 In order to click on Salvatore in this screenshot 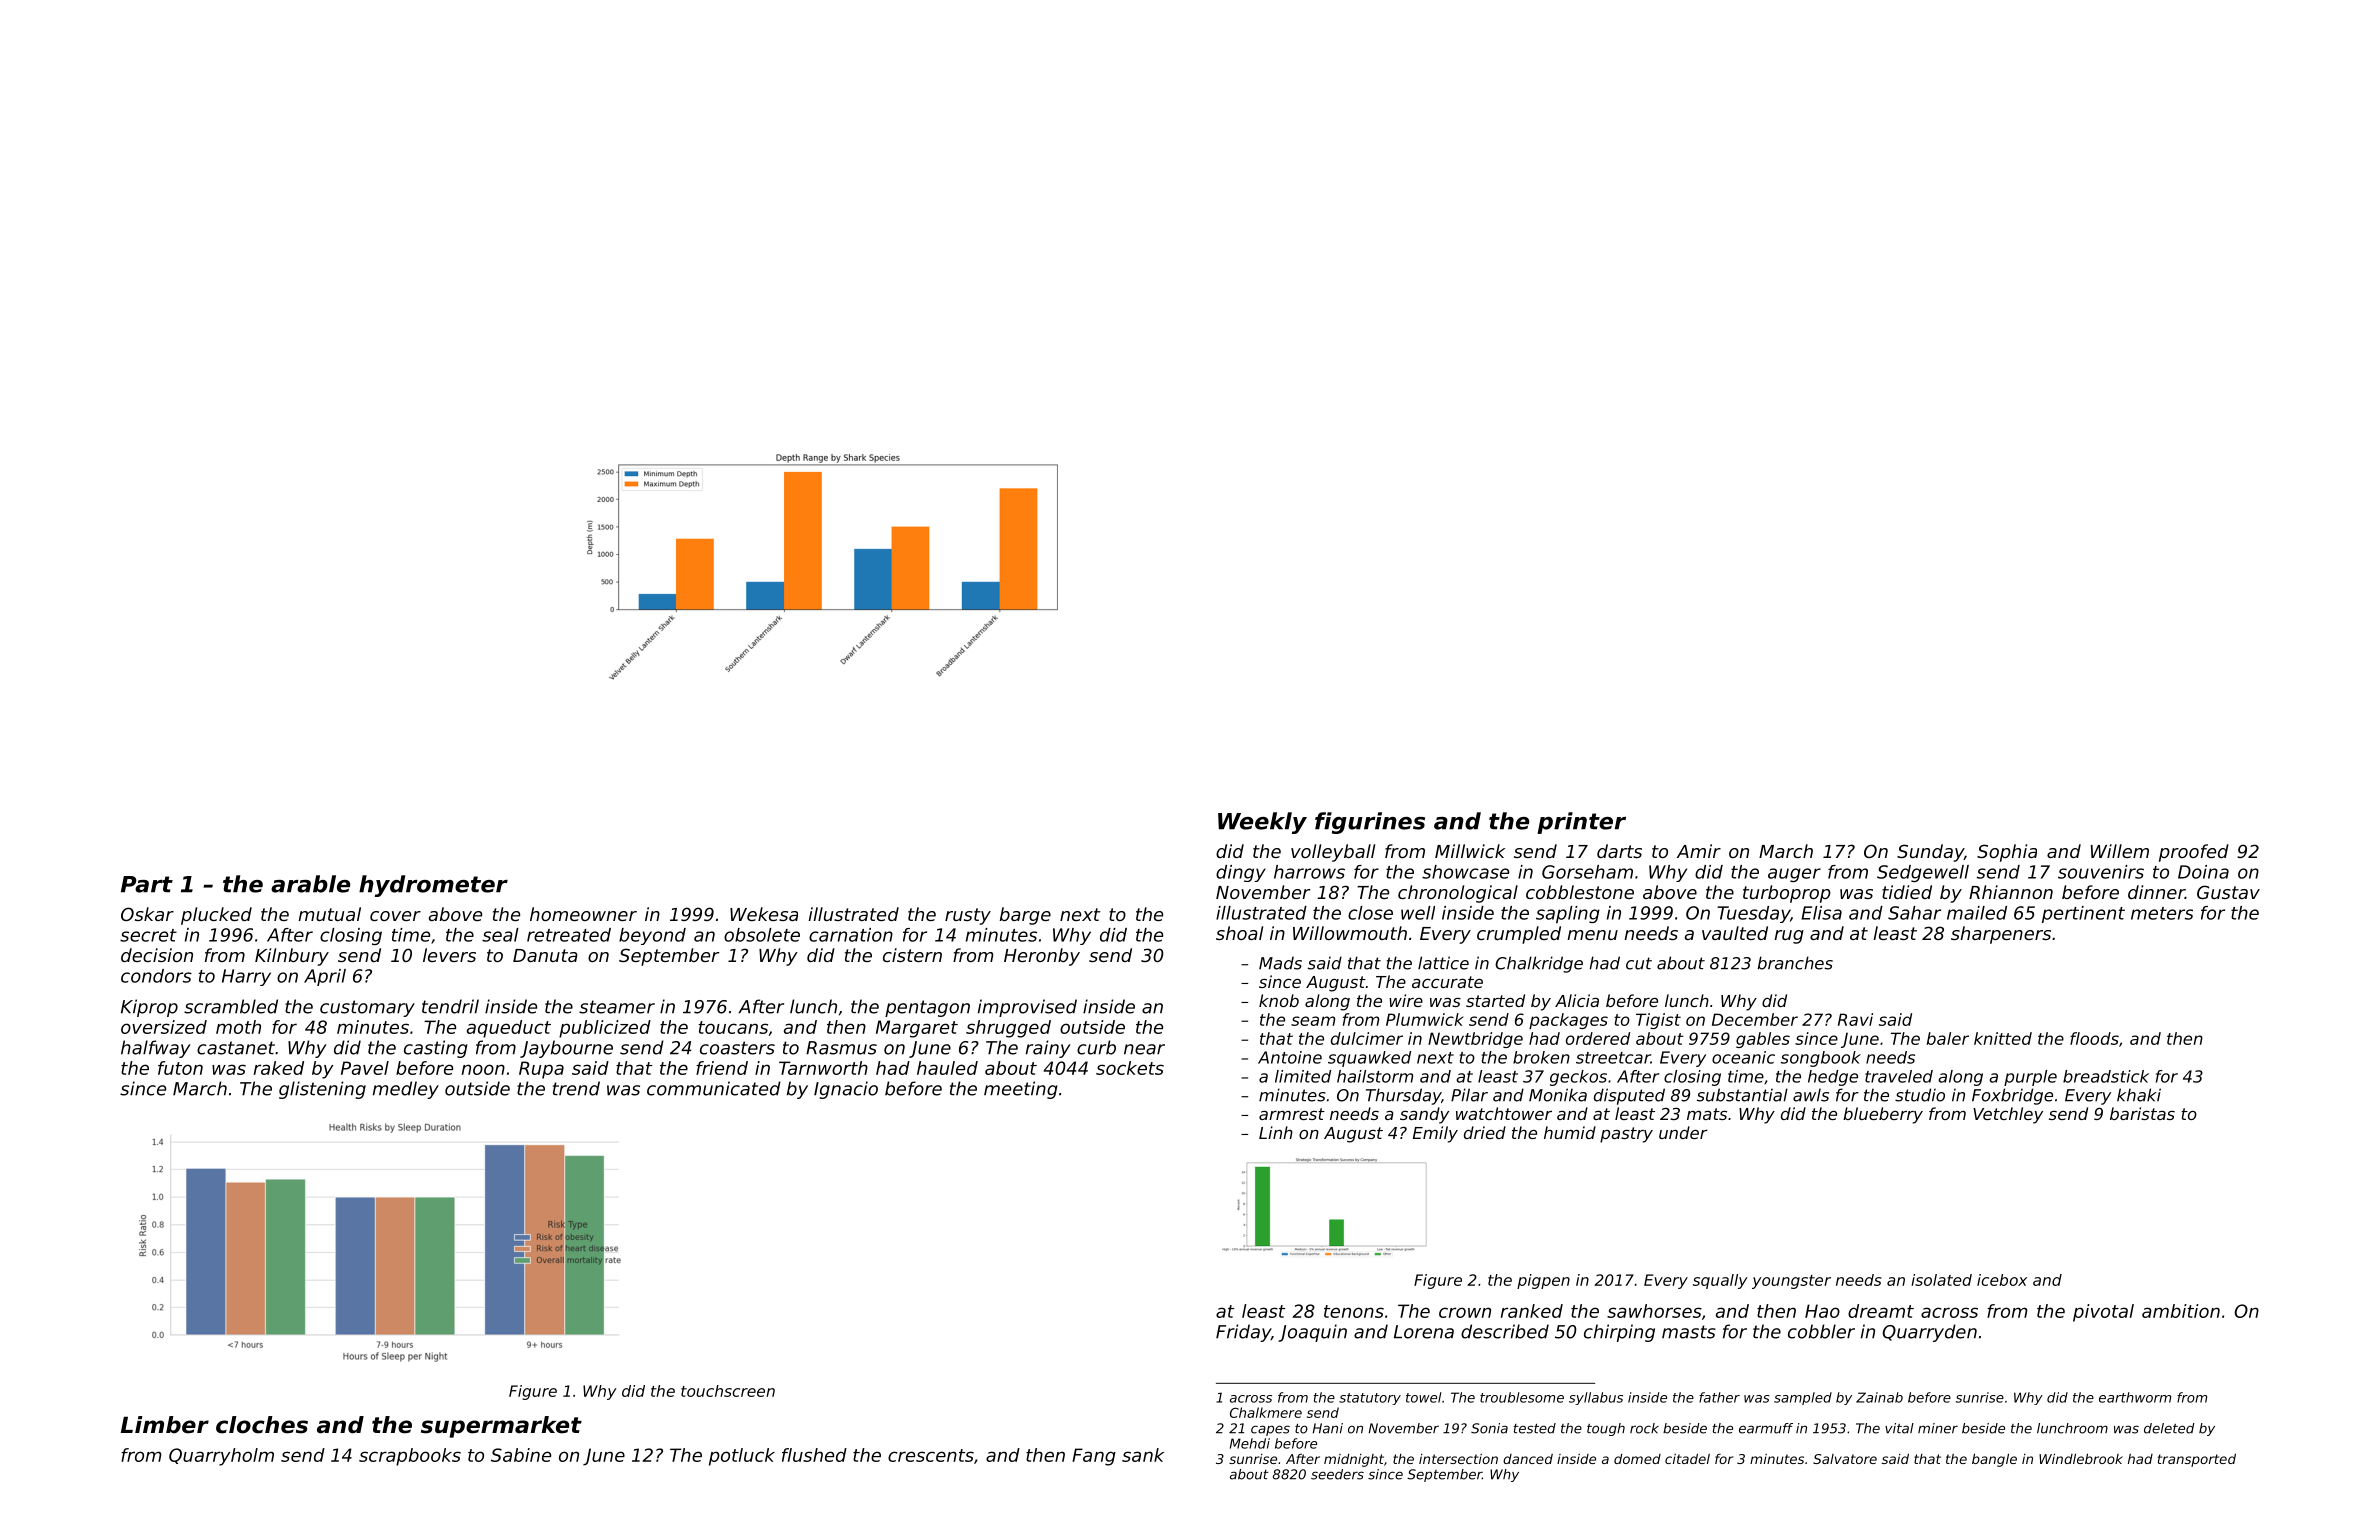, I will do `click(1845, 1459)`.
